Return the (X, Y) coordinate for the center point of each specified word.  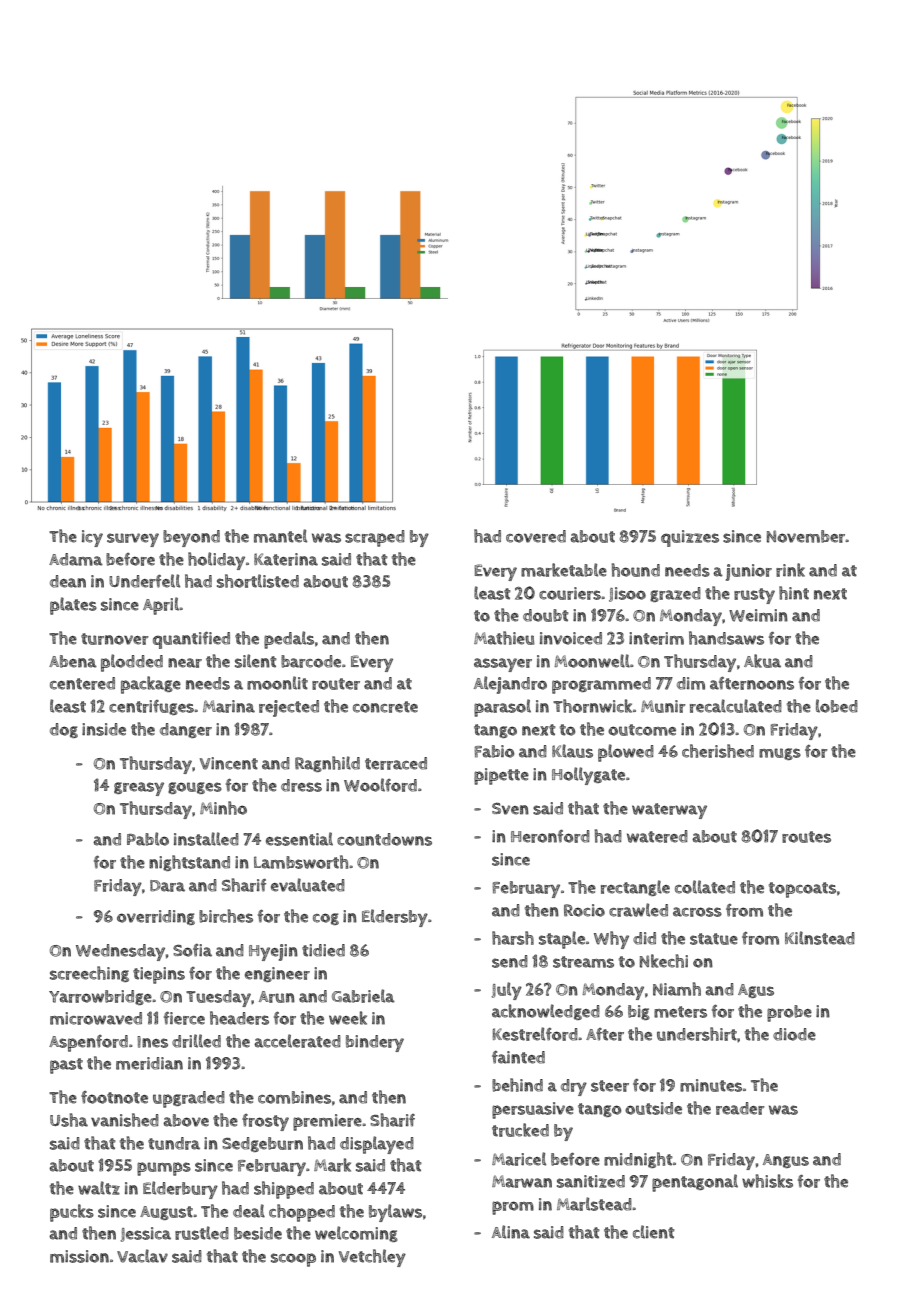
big (639, 1012)
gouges (195, 788)
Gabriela (363, 996)
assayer (503, 665)
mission (79, 1256)
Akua (762, 661)
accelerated (297, 1041)
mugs (780, 754)
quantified (191, 640)
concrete (385, 707)
